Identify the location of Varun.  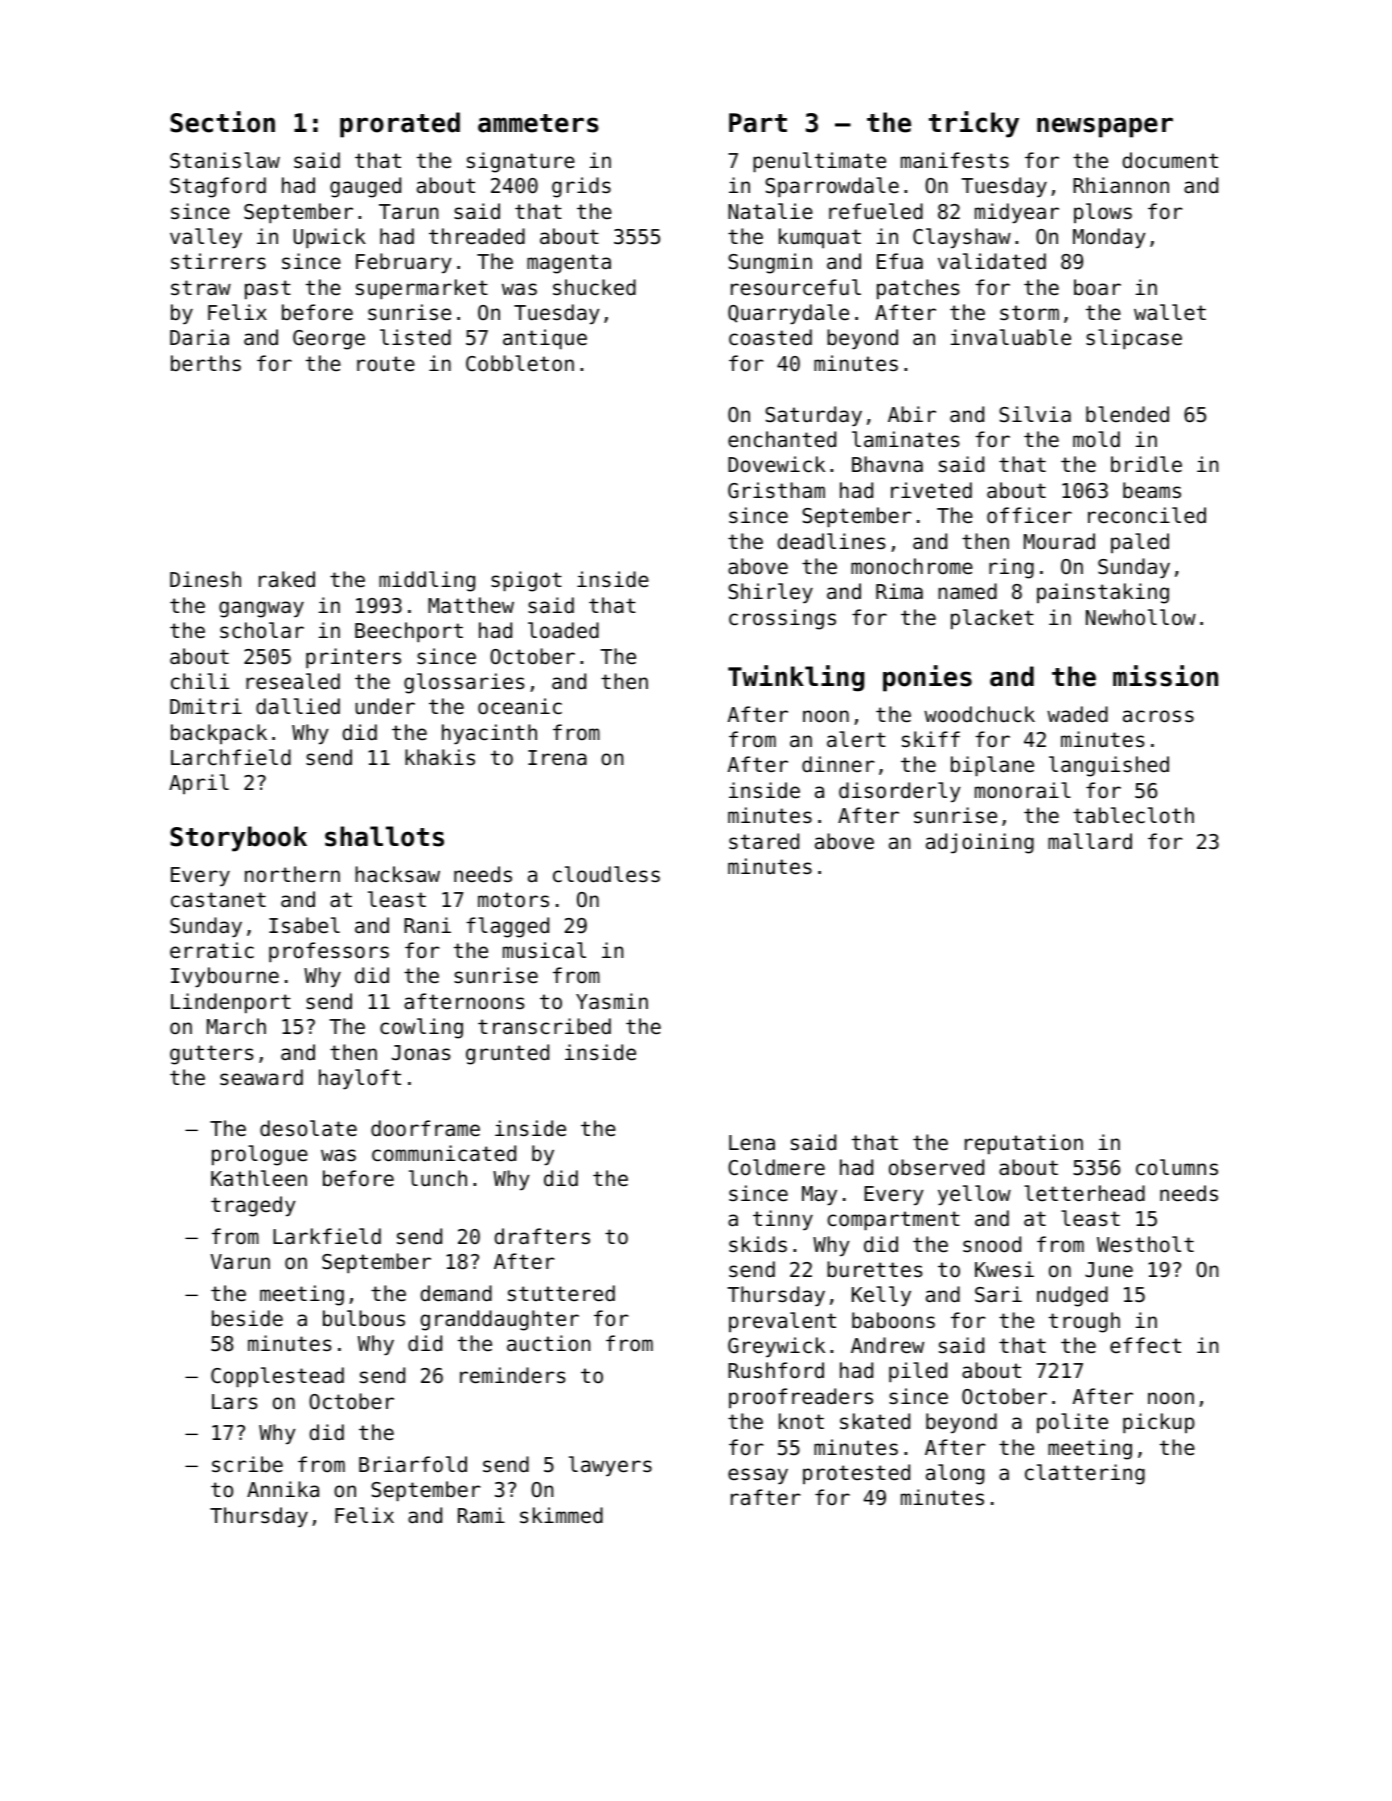
(240, 1262).
